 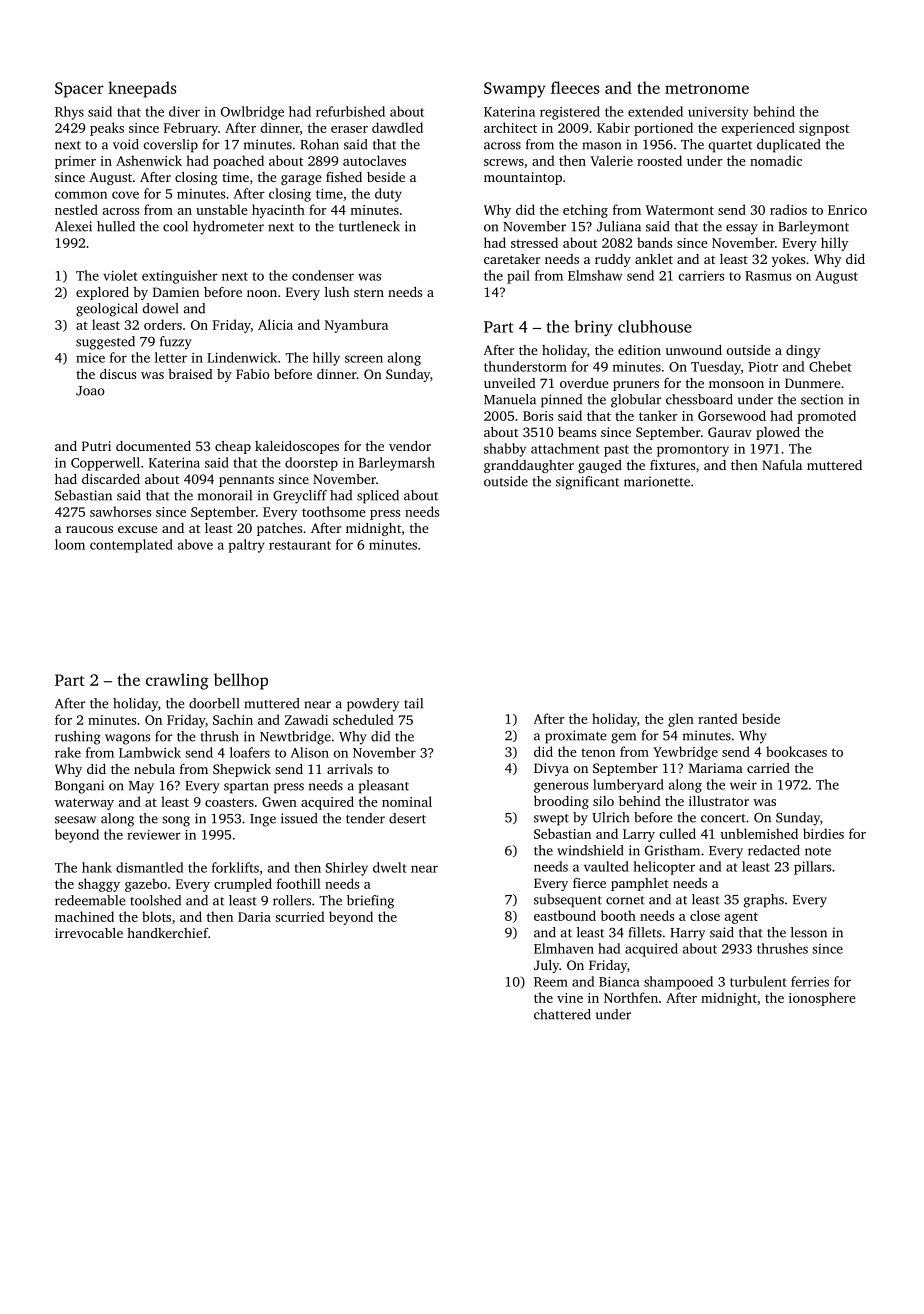 I want to click on condenser, so click(x=323, y=275).
